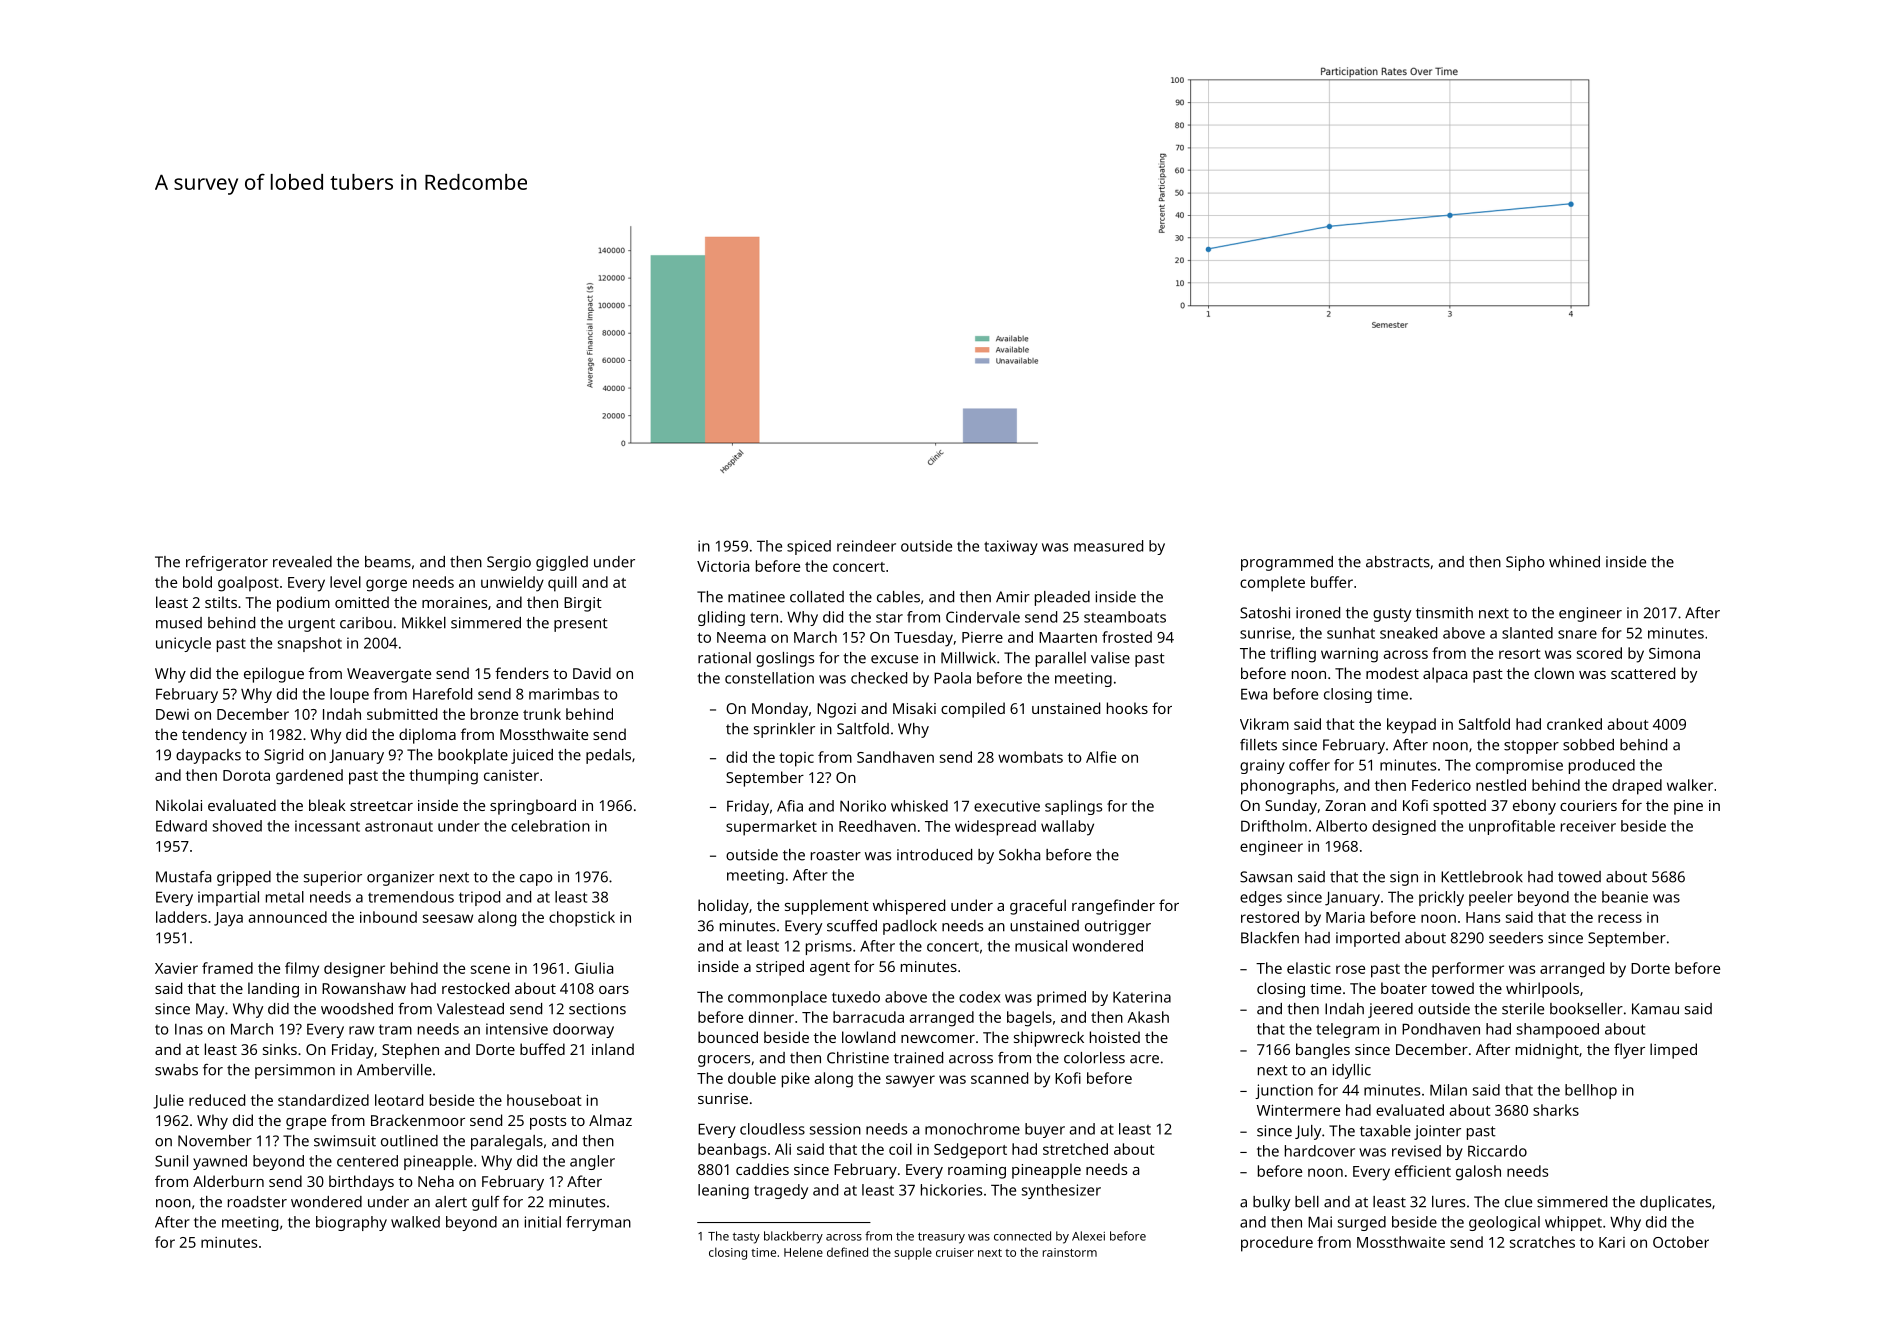 The width and height of the screenshot is (1877, 1327). Describe the element at coordinates (1061, 998) in the screenshot. I see `primed` at that location.
